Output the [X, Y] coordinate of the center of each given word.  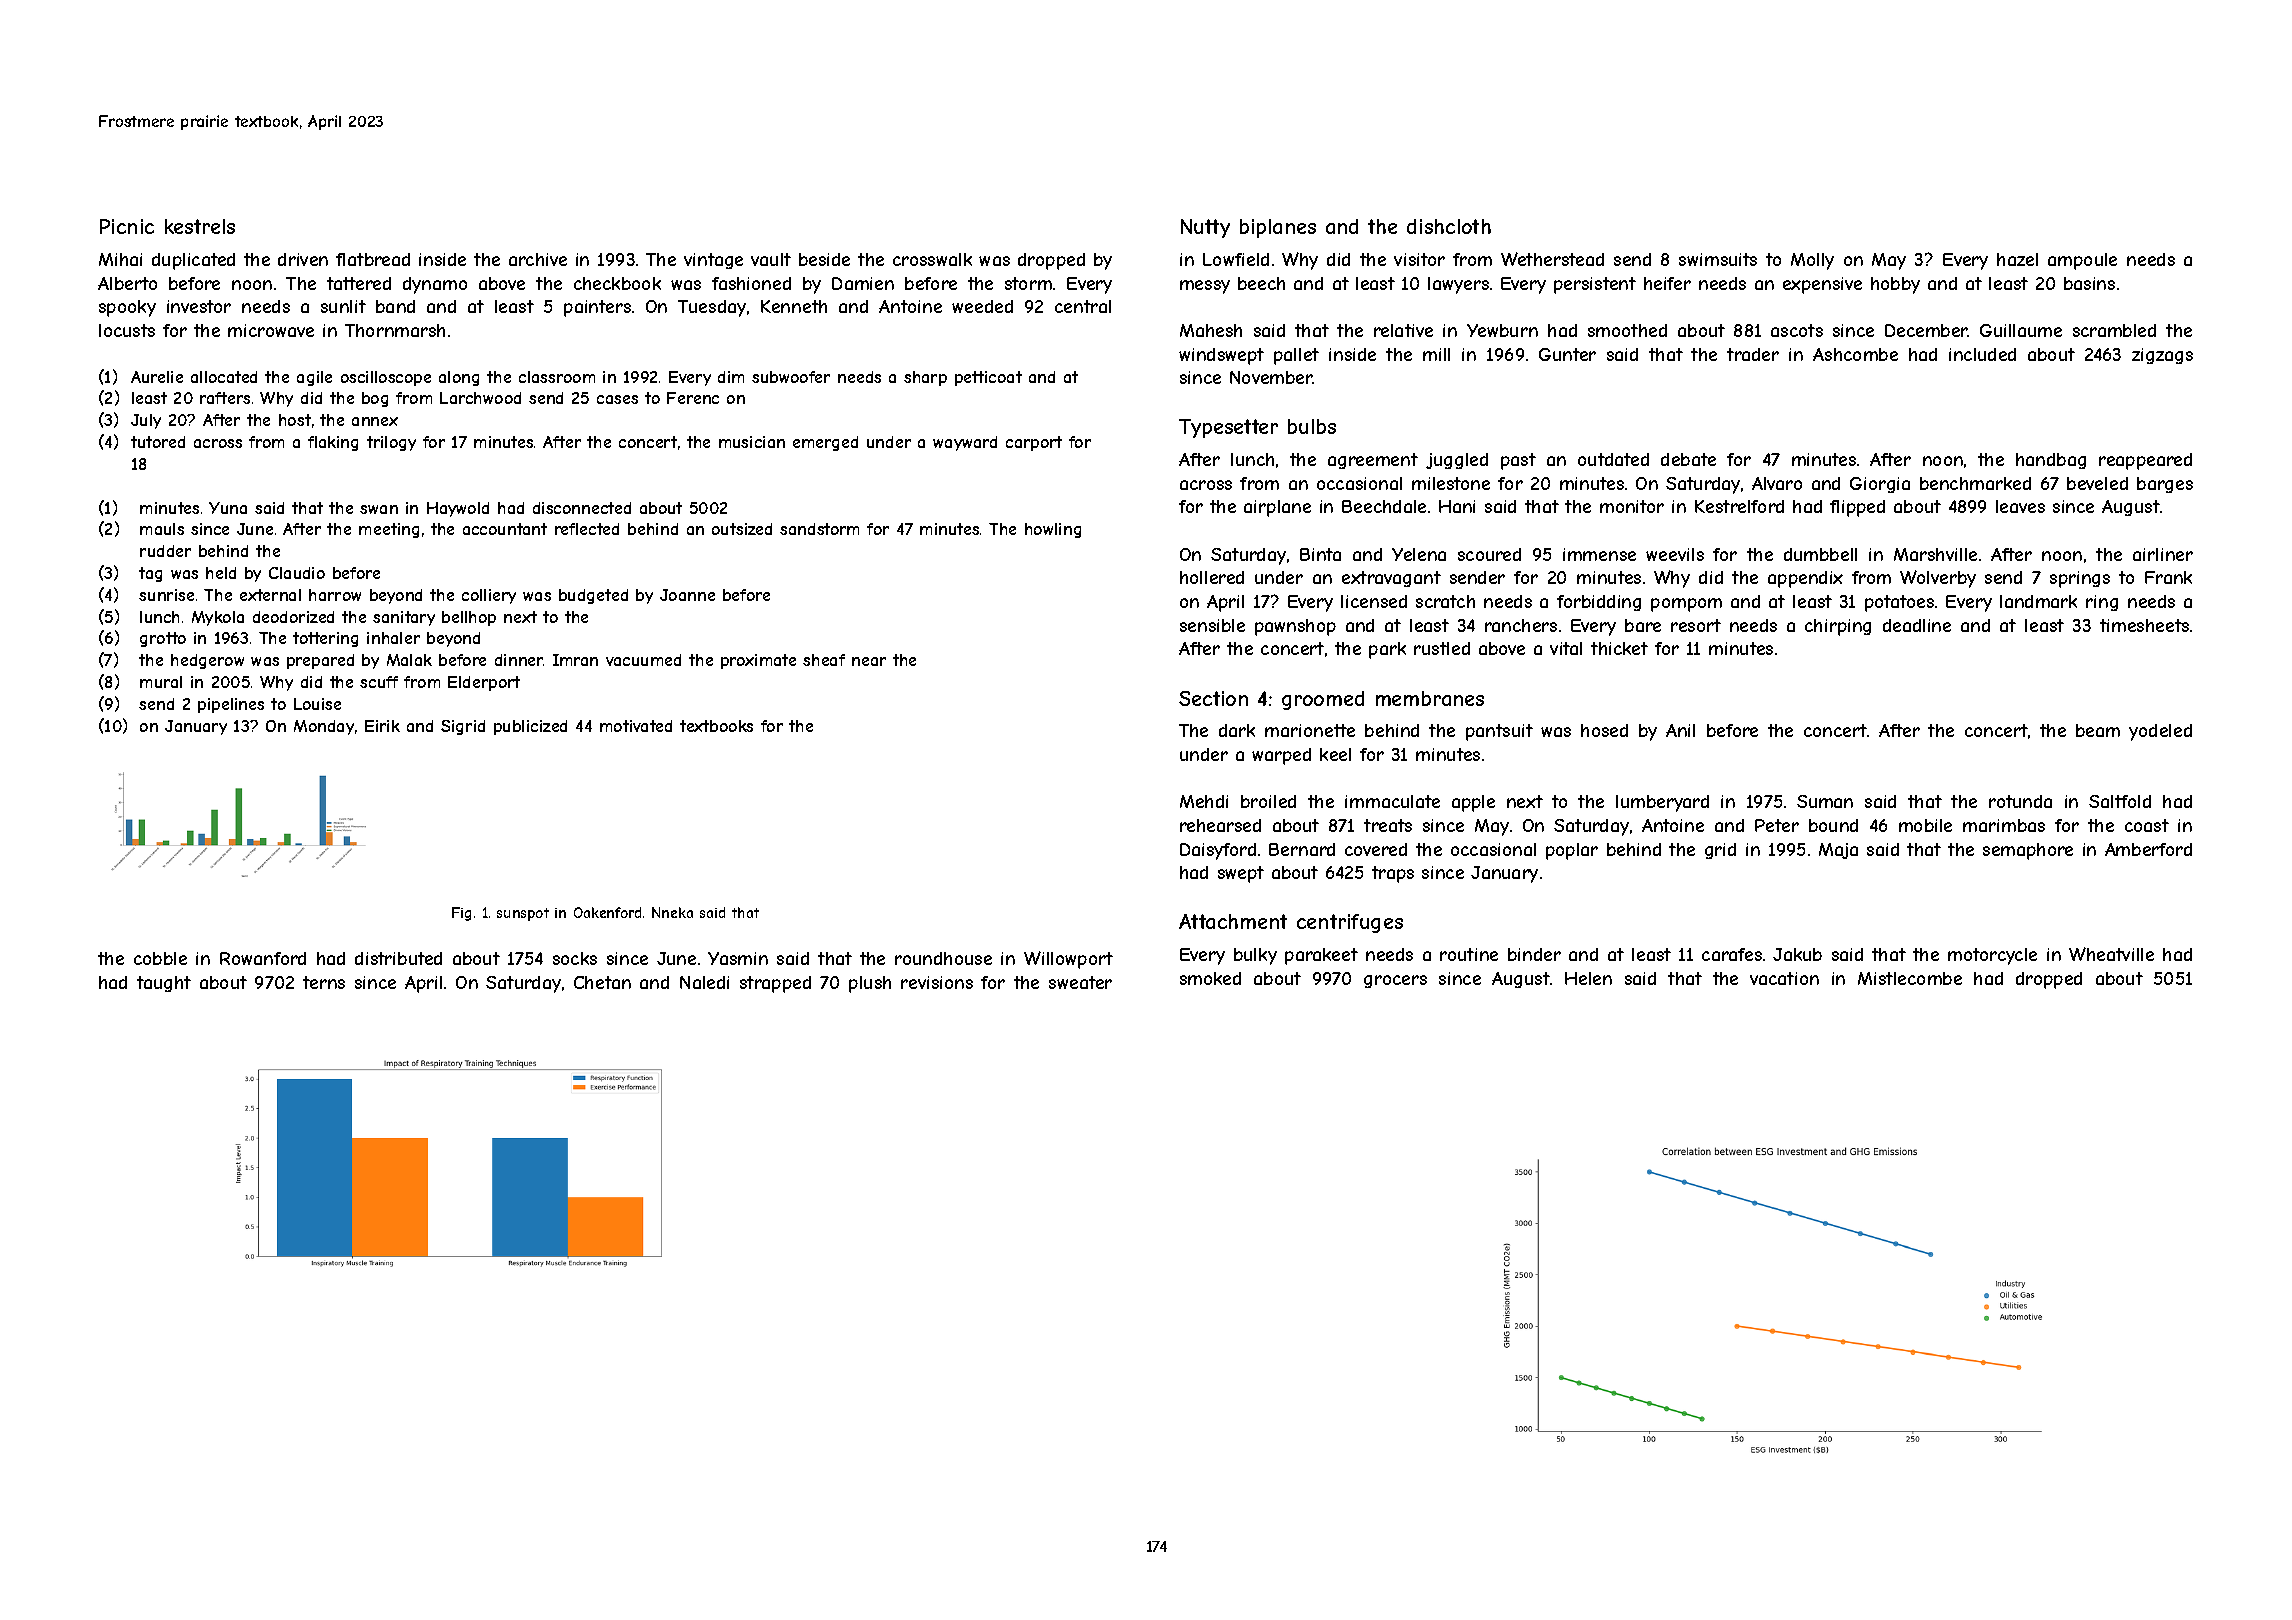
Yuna [228, 508]
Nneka [672, 912]
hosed [1604, 730]
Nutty [1205, 228]
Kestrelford [1739, 506]
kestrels [200, 226]
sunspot [523, 914]
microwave [271, 330]
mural [161, 682]
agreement [1373, 461]
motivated [636, 726]
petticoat [988, 378]
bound [1833, 825]
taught [164, 984]
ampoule [2082, 261]
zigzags [2162, 356]
